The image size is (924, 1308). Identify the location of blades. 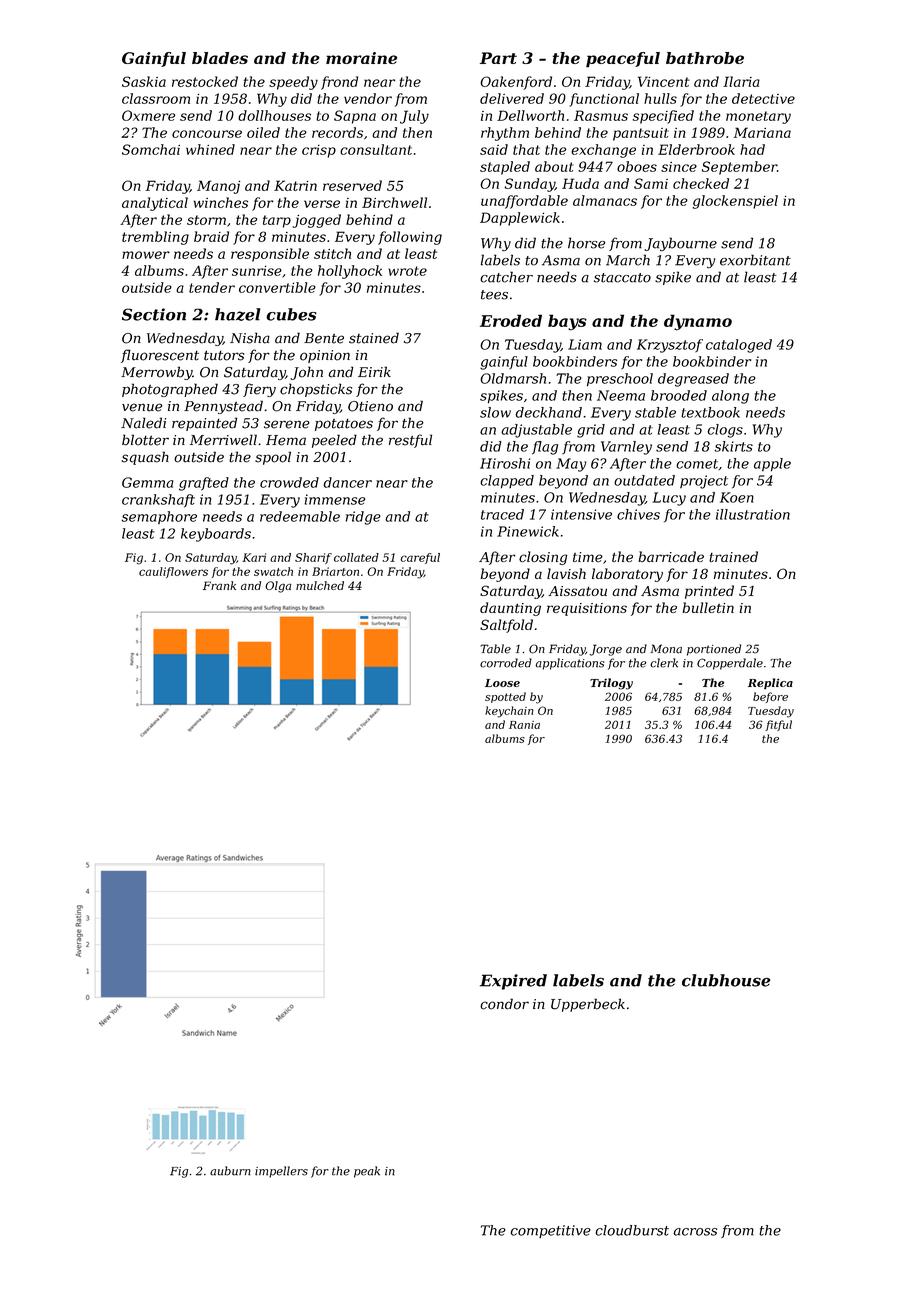
(220, 58).
